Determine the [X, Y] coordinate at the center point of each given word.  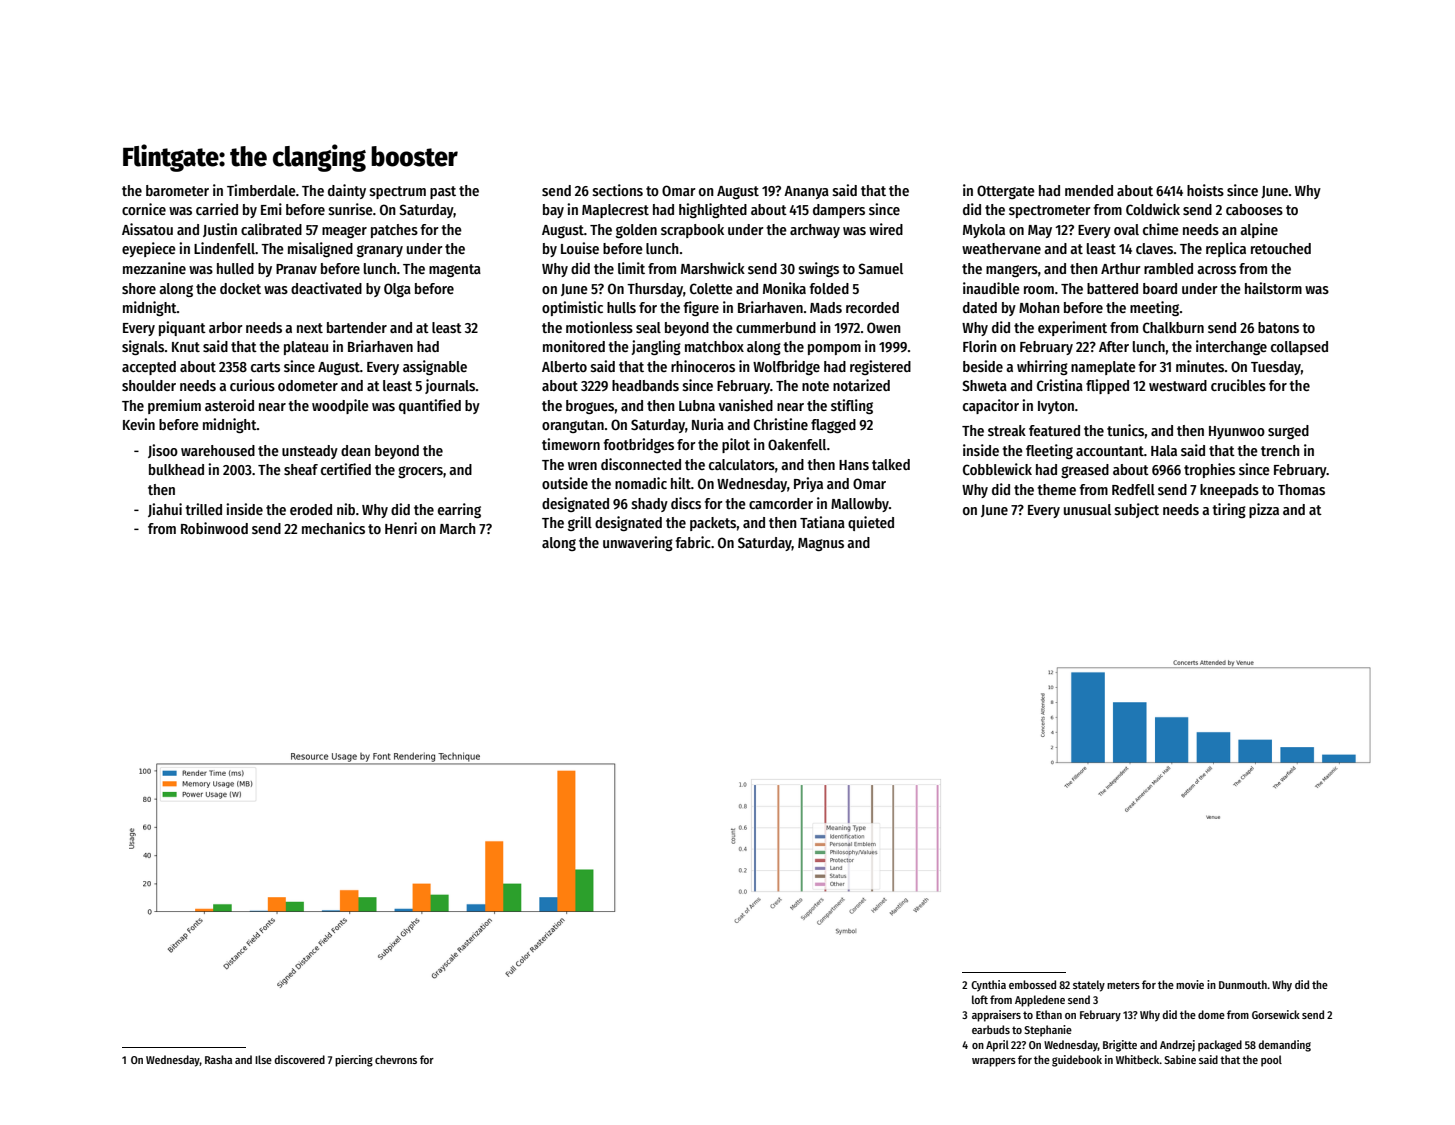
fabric [693, 542]
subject [1137, 510]
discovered [299, 1059]
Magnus [821, 544]
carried [217, 209]
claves [1154, 248]
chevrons [396, 1059]
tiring [1229, 510]
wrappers [994, 1062]
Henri [401, 528]
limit [631, 268]
